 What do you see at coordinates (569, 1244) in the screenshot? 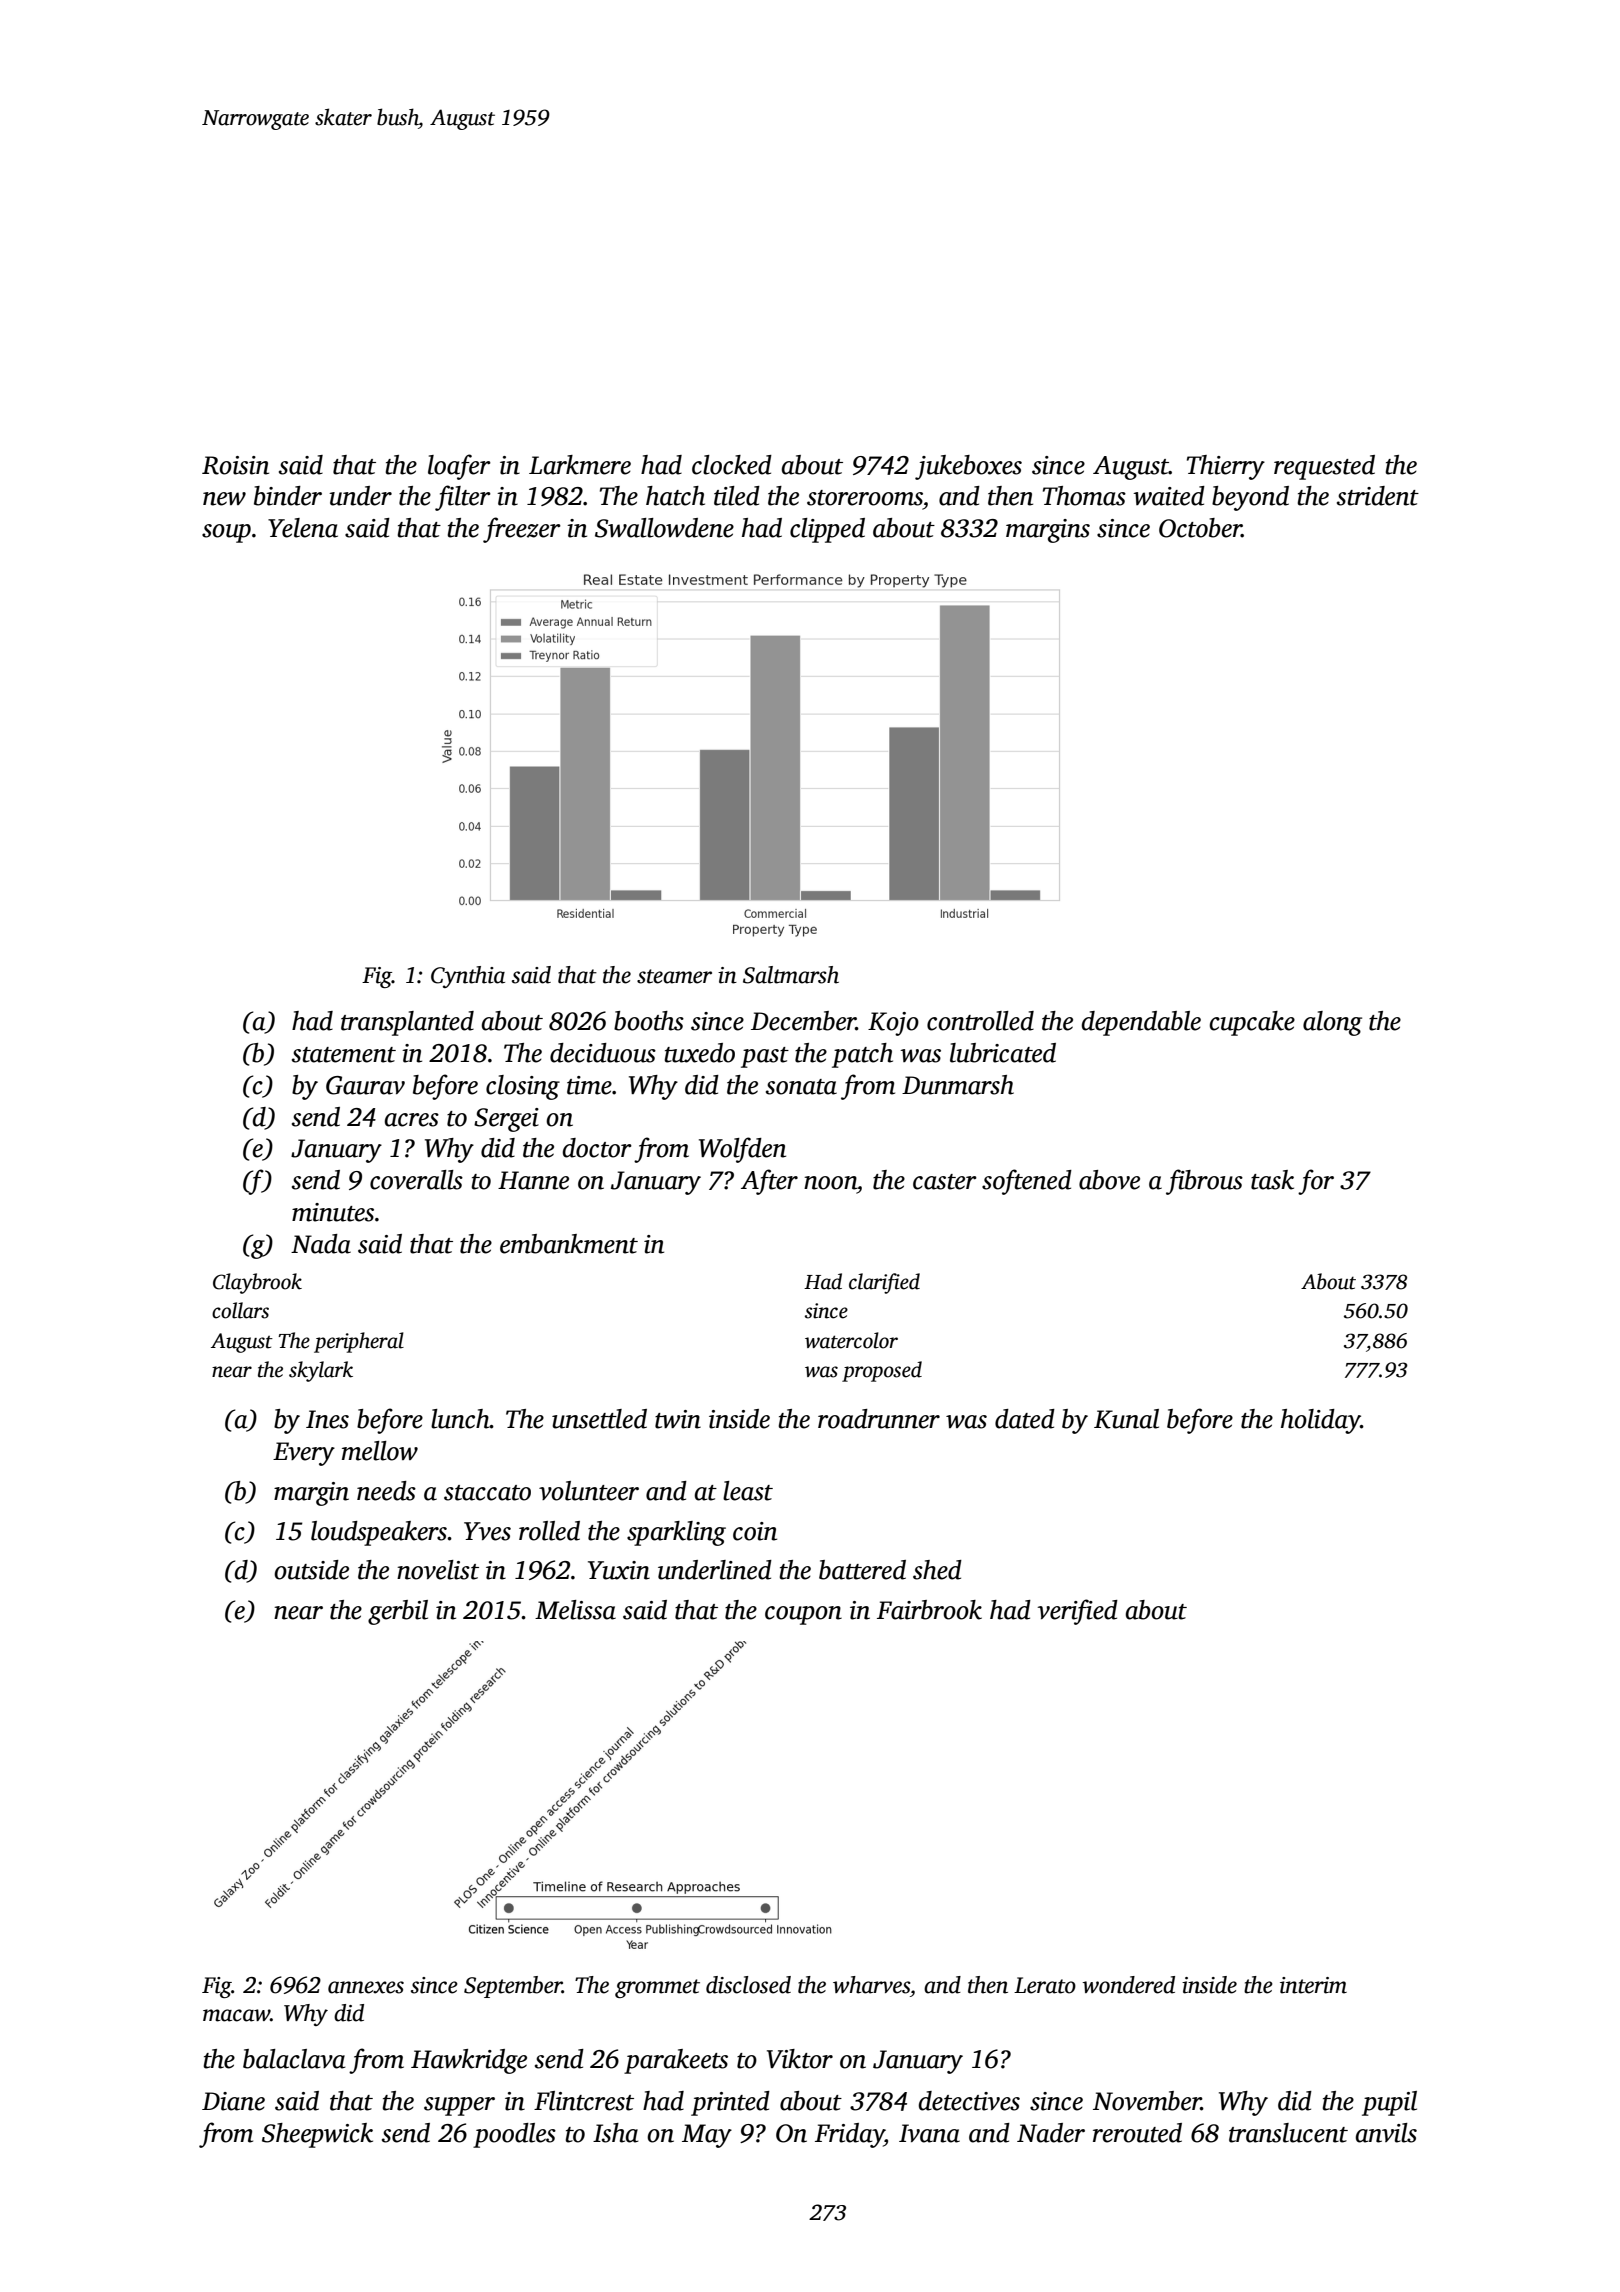
I see `embankment` at bounding box center [569, 1244].
